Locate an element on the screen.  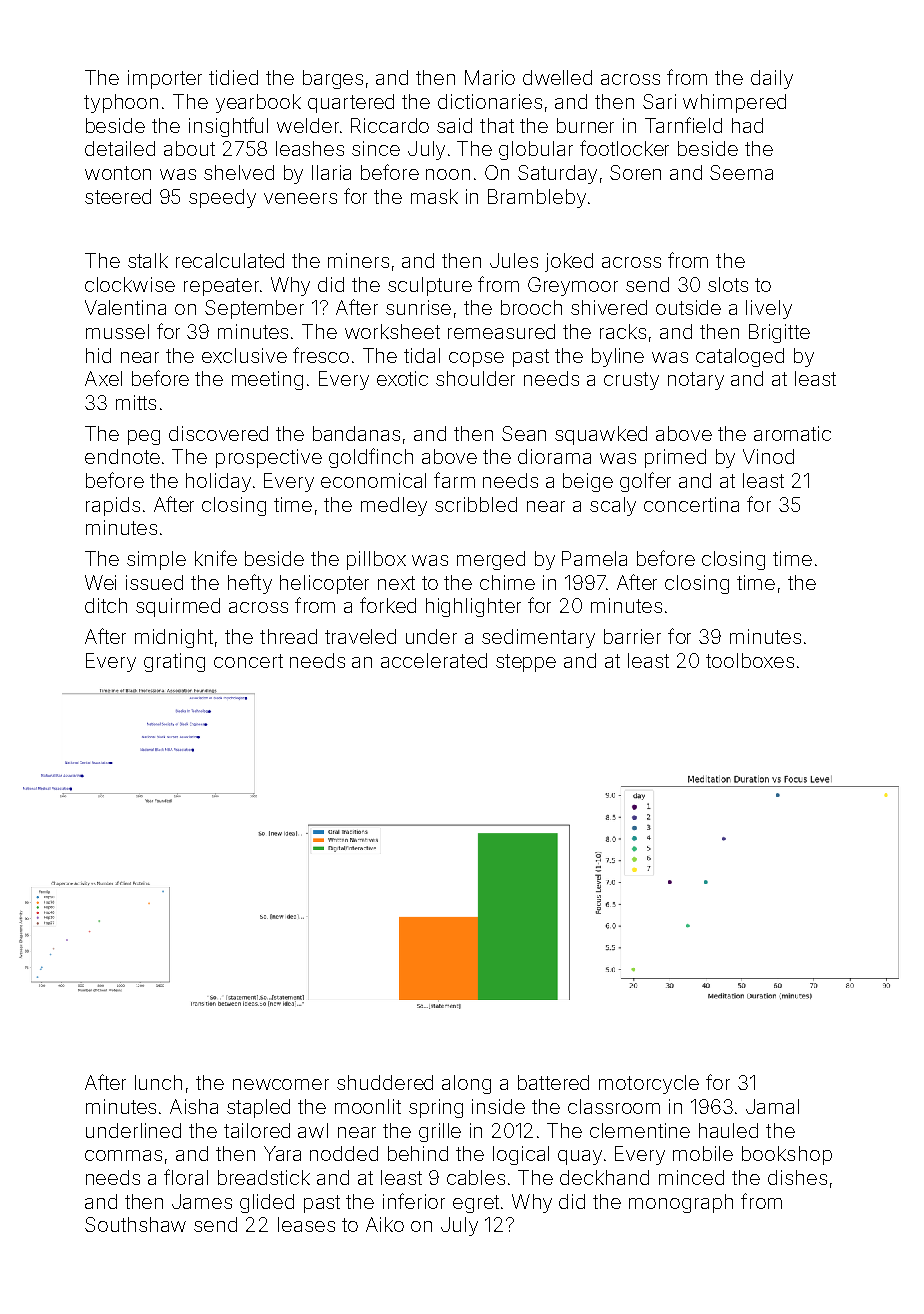
toolboxes is located at coordinates (750, 660).
